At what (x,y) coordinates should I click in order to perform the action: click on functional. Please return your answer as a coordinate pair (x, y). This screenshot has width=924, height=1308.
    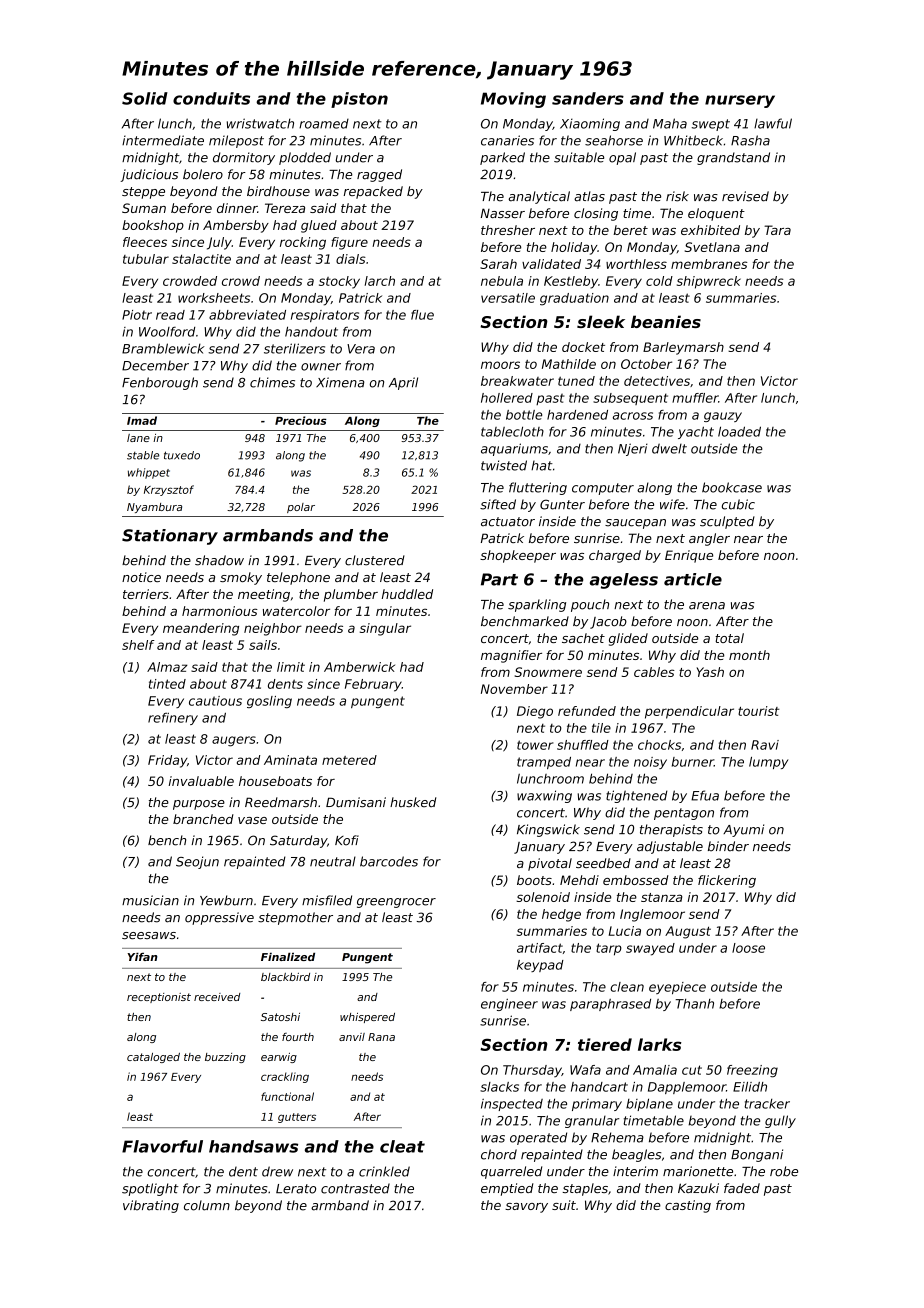
    Looking at the image, I should click on (287, 1096).
